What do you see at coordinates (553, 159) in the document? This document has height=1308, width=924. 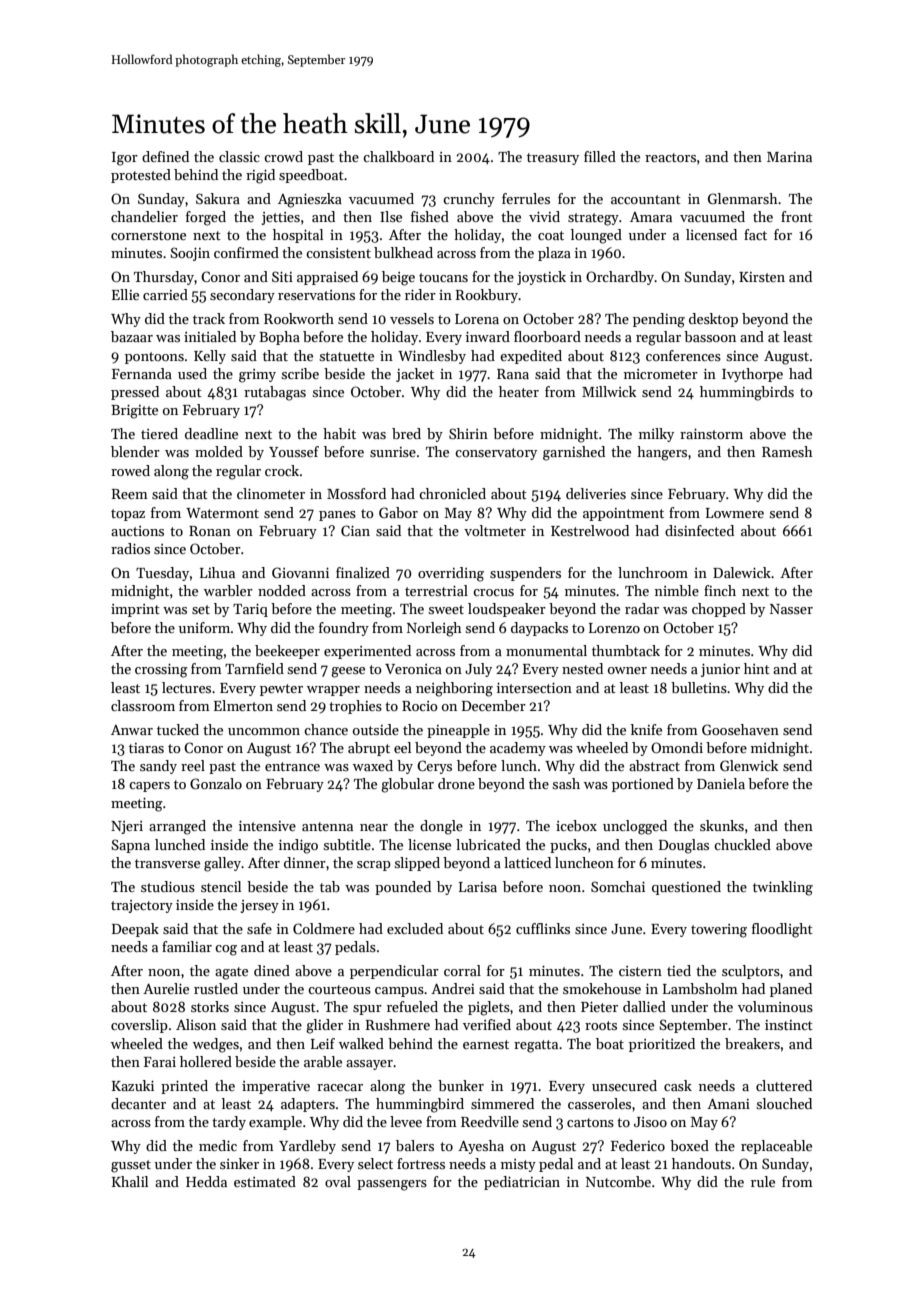 I see `treasury` at bounding box center [553, 159].
